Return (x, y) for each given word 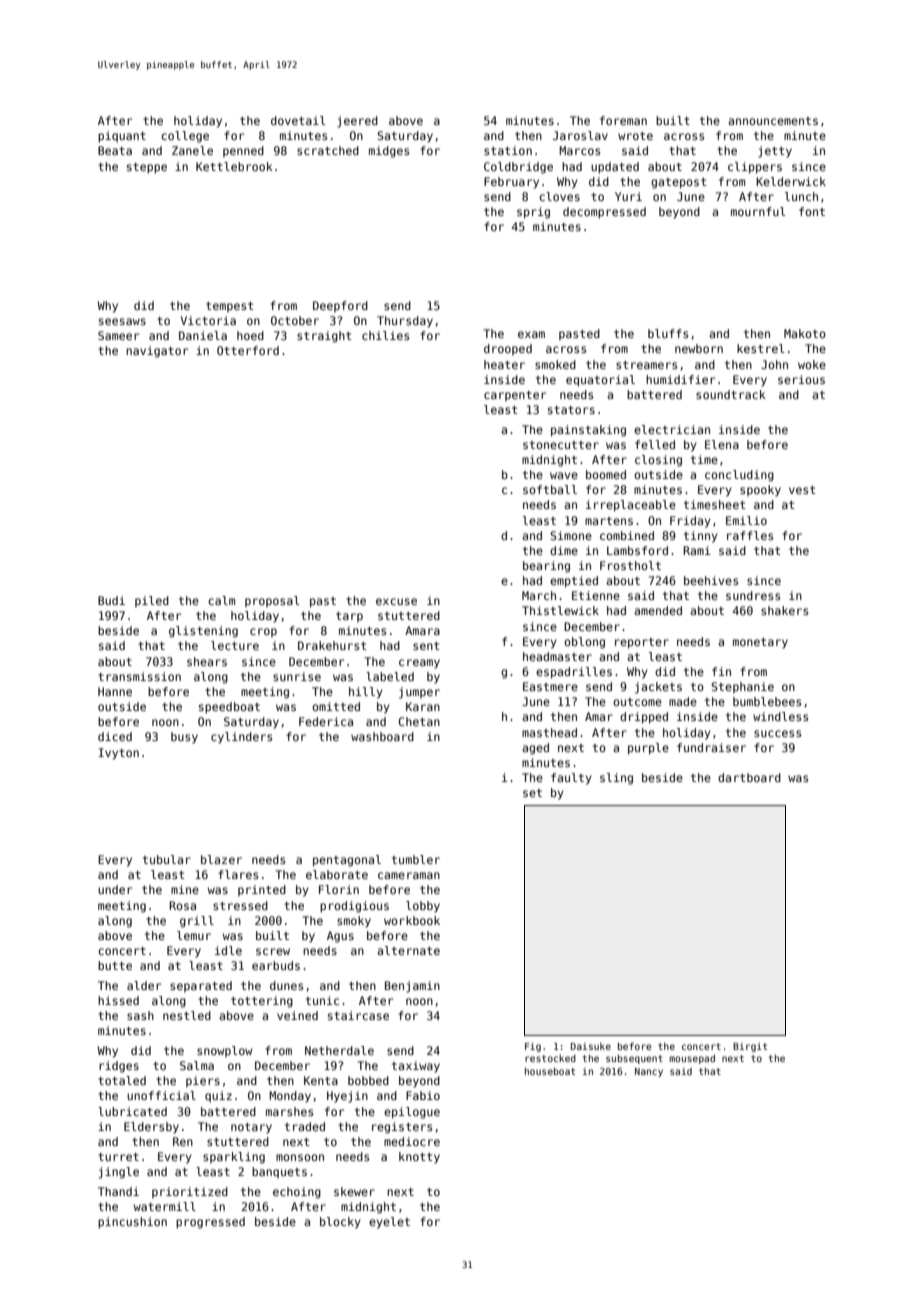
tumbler (416, 859)
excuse (396, 601)
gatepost (679, 183)
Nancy (649, 1072)
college (185, 137)
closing (658, 461)
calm (221, 600)
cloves (559, 196)
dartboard (749, 777)
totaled (122, 1080)
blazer (221, 859)
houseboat (550, 1071)
